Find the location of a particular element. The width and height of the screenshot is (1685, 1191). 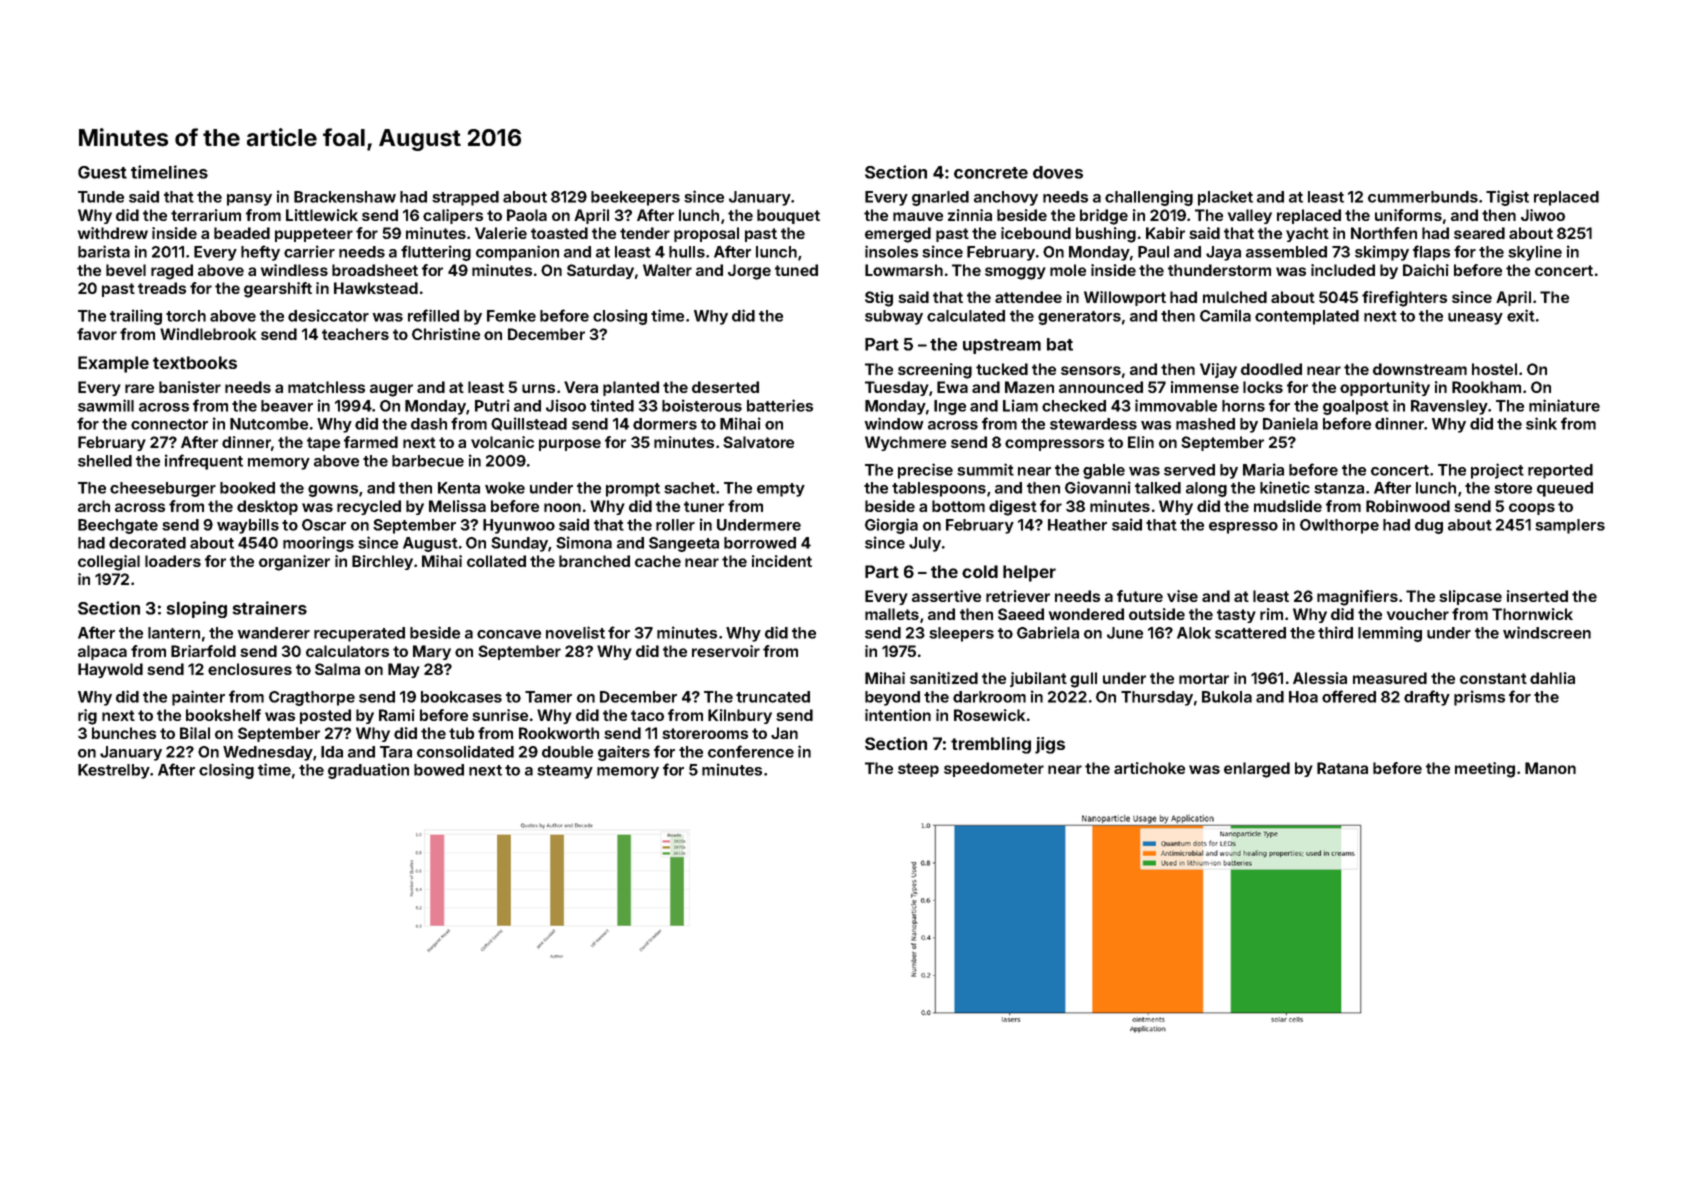

queued is located at coordinates (1565, 489).
